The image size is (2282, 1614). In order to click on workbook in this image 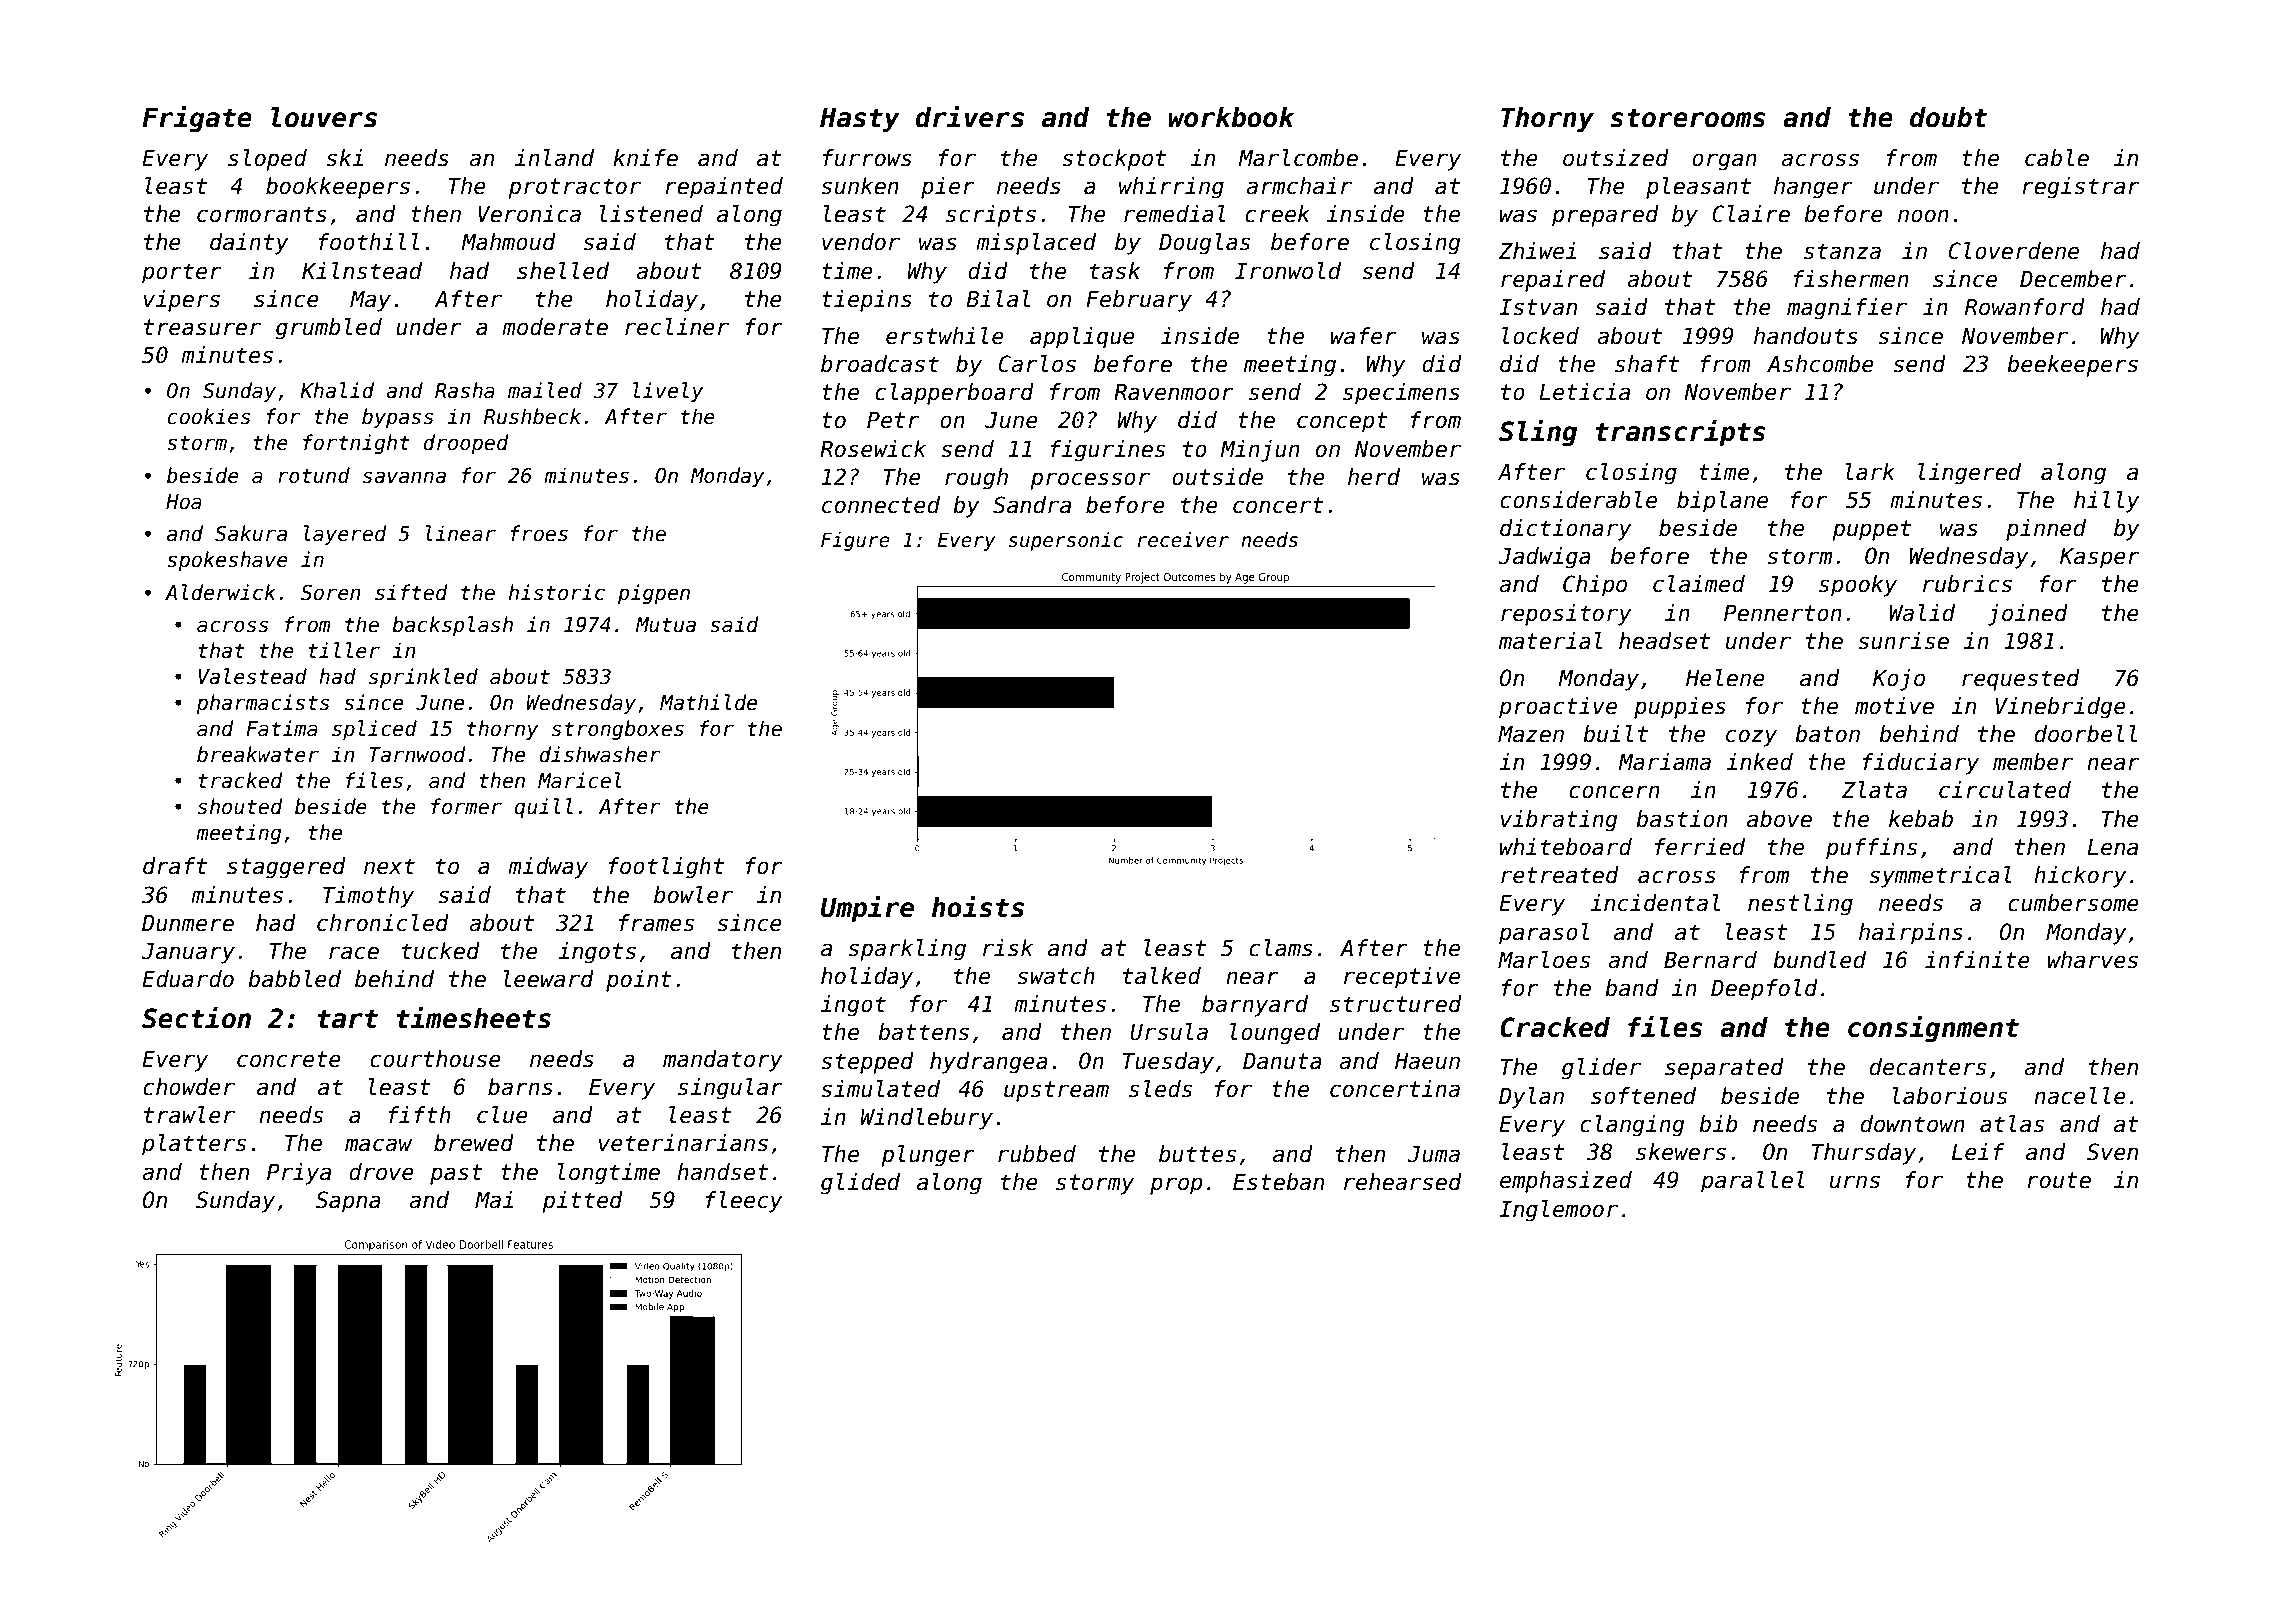, I will do `click(1231, 117)`.
